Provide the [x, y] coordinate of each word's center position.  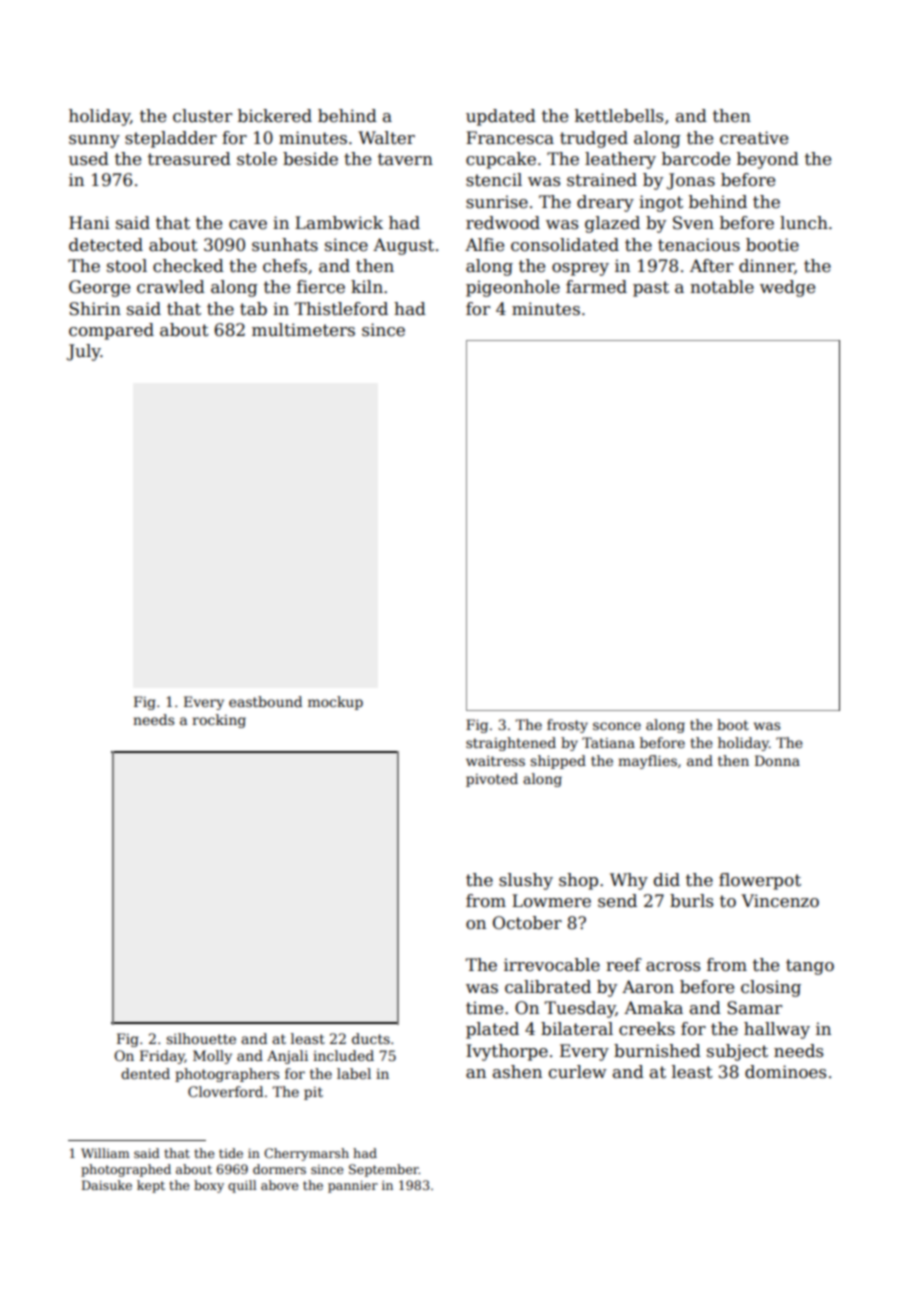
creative [754, 138]
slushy [526, 881]
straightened [511, 744]
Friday [162, 1057]
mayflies [647, 762]
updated [501, 117]
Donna [777, 760]
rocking [219, 721]
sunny [94, 141]
